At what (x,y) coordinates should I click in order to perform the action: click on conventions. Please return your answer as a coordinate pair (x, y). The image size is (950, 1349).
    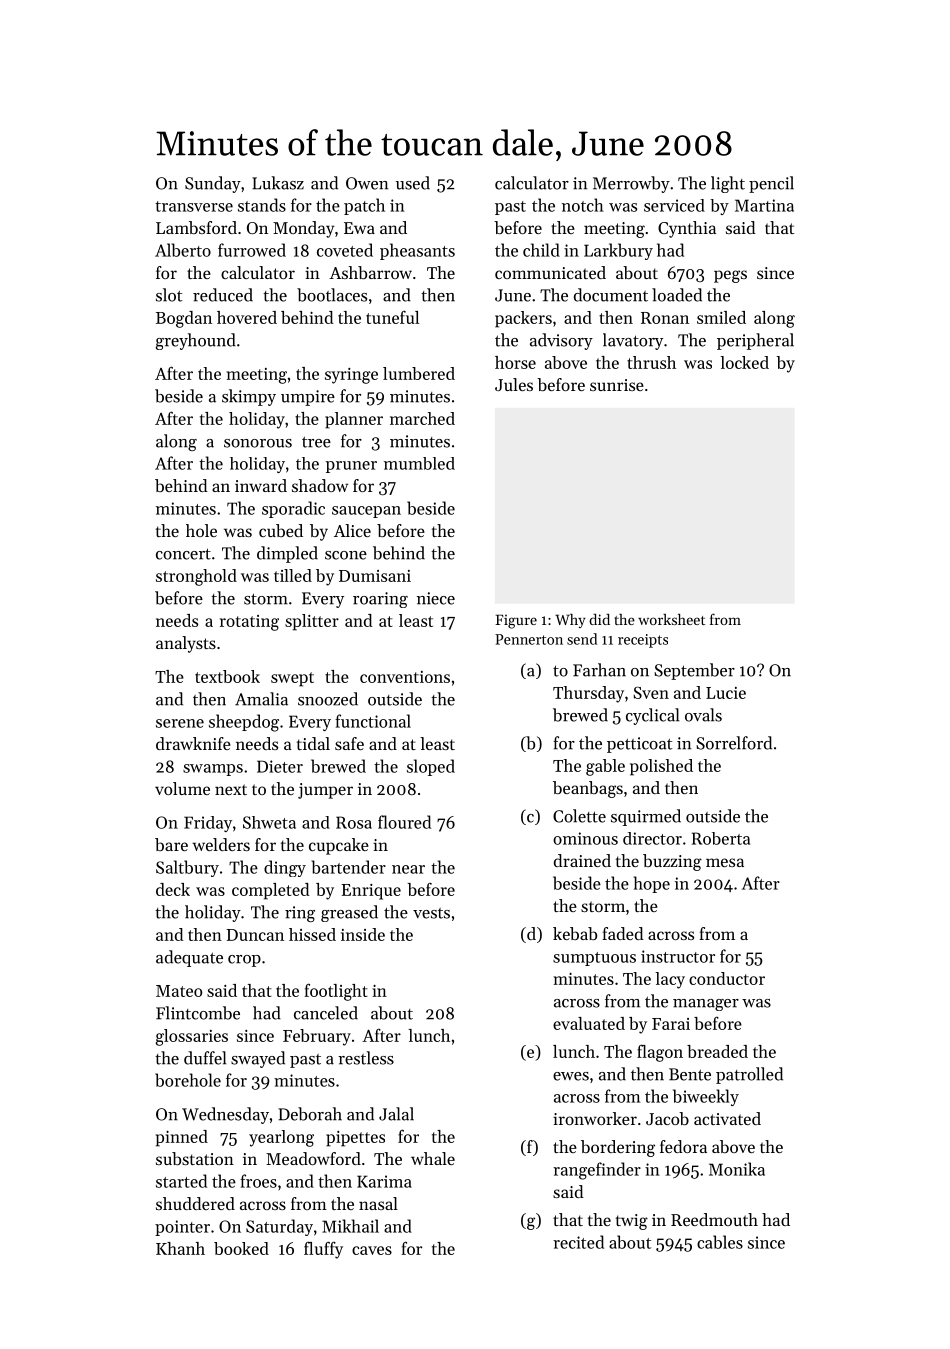
    Looking at the image, I should click on (405, 677).
